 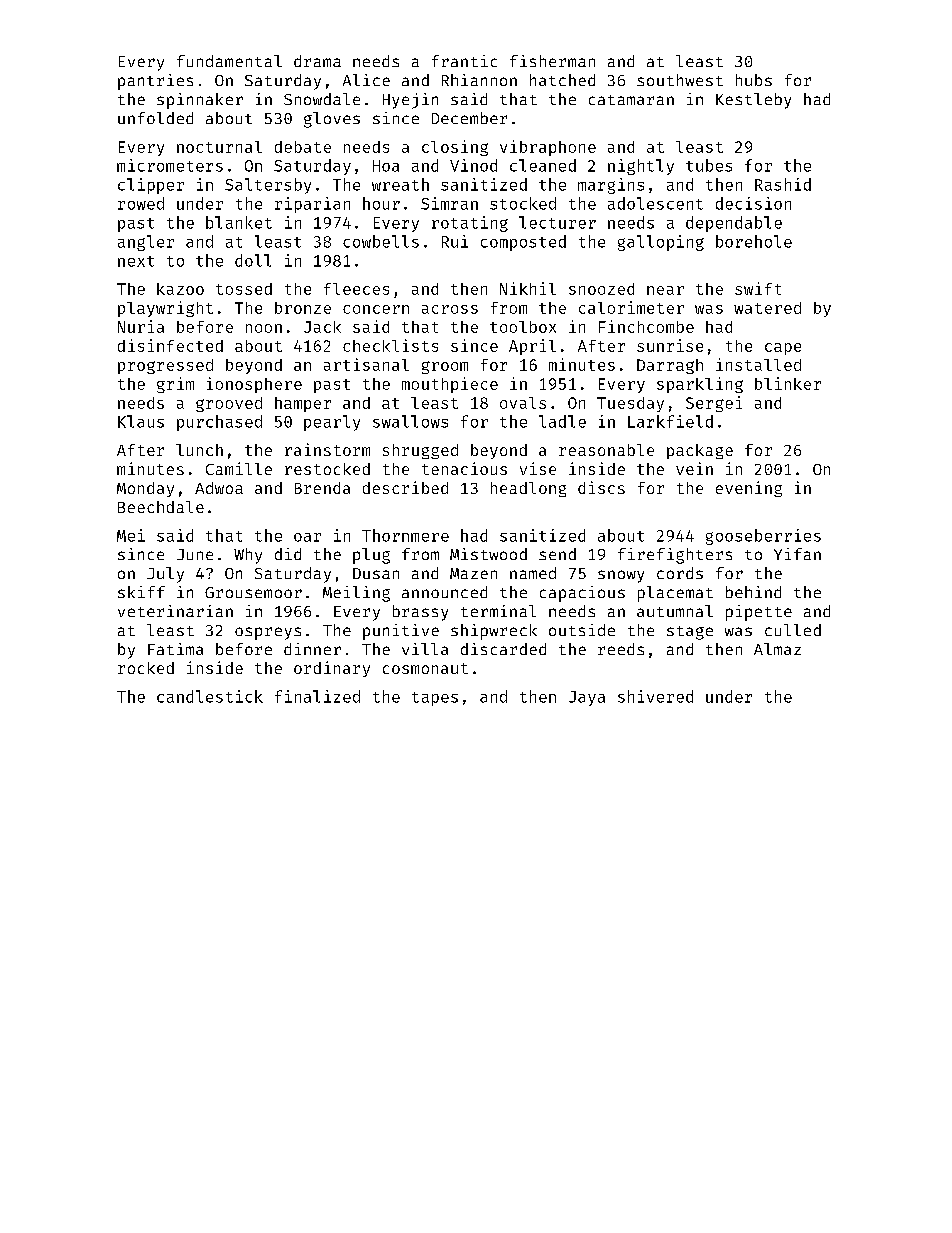 What do you see at coordinates (469, 118) in the document?
I see `December` at bounding box center [469, 118].
